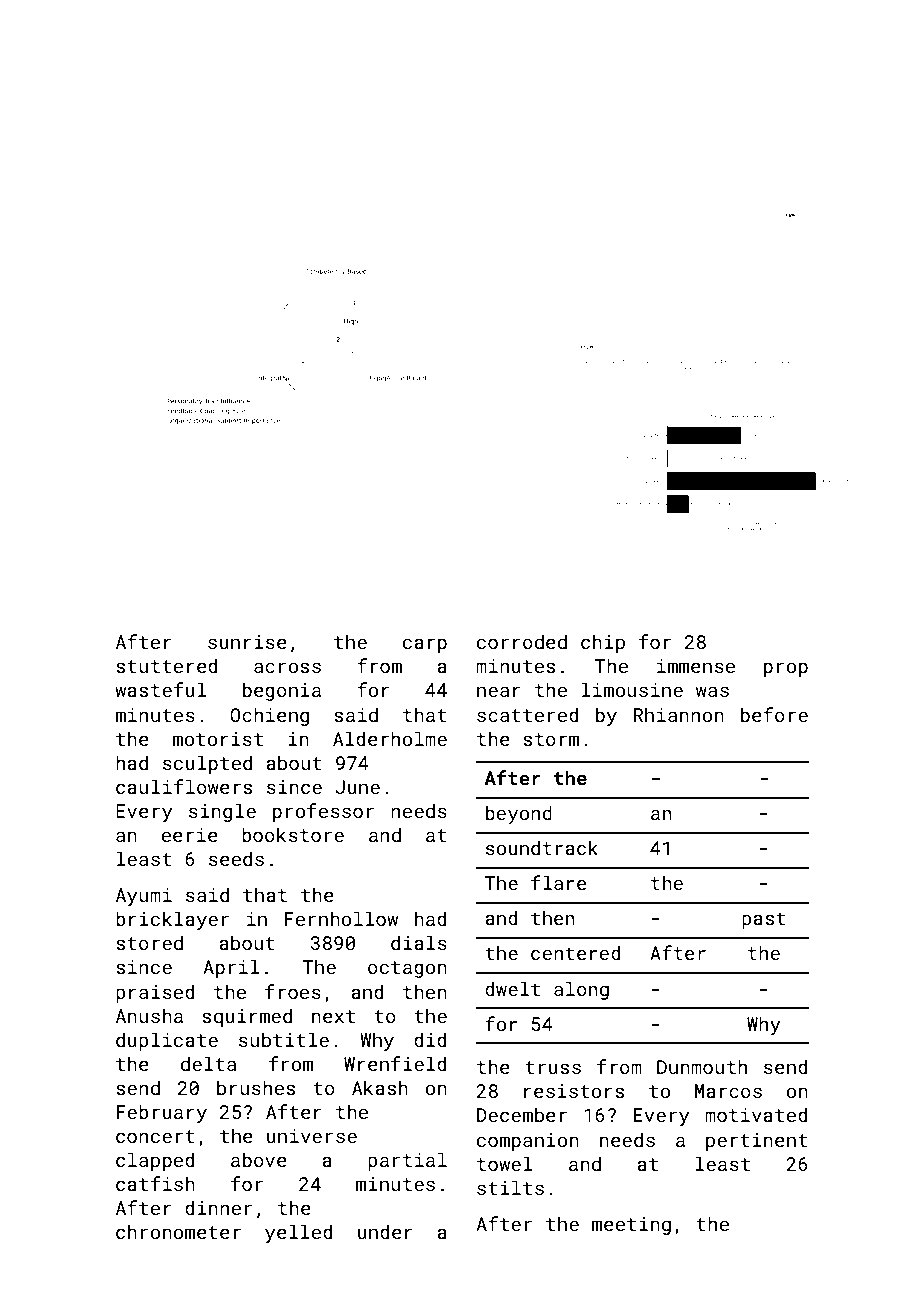 The image size is (924, 1311). What do you see at coordinates (247, 642) in the image?
I see `sunrise` at bounding box center [247, 642].
